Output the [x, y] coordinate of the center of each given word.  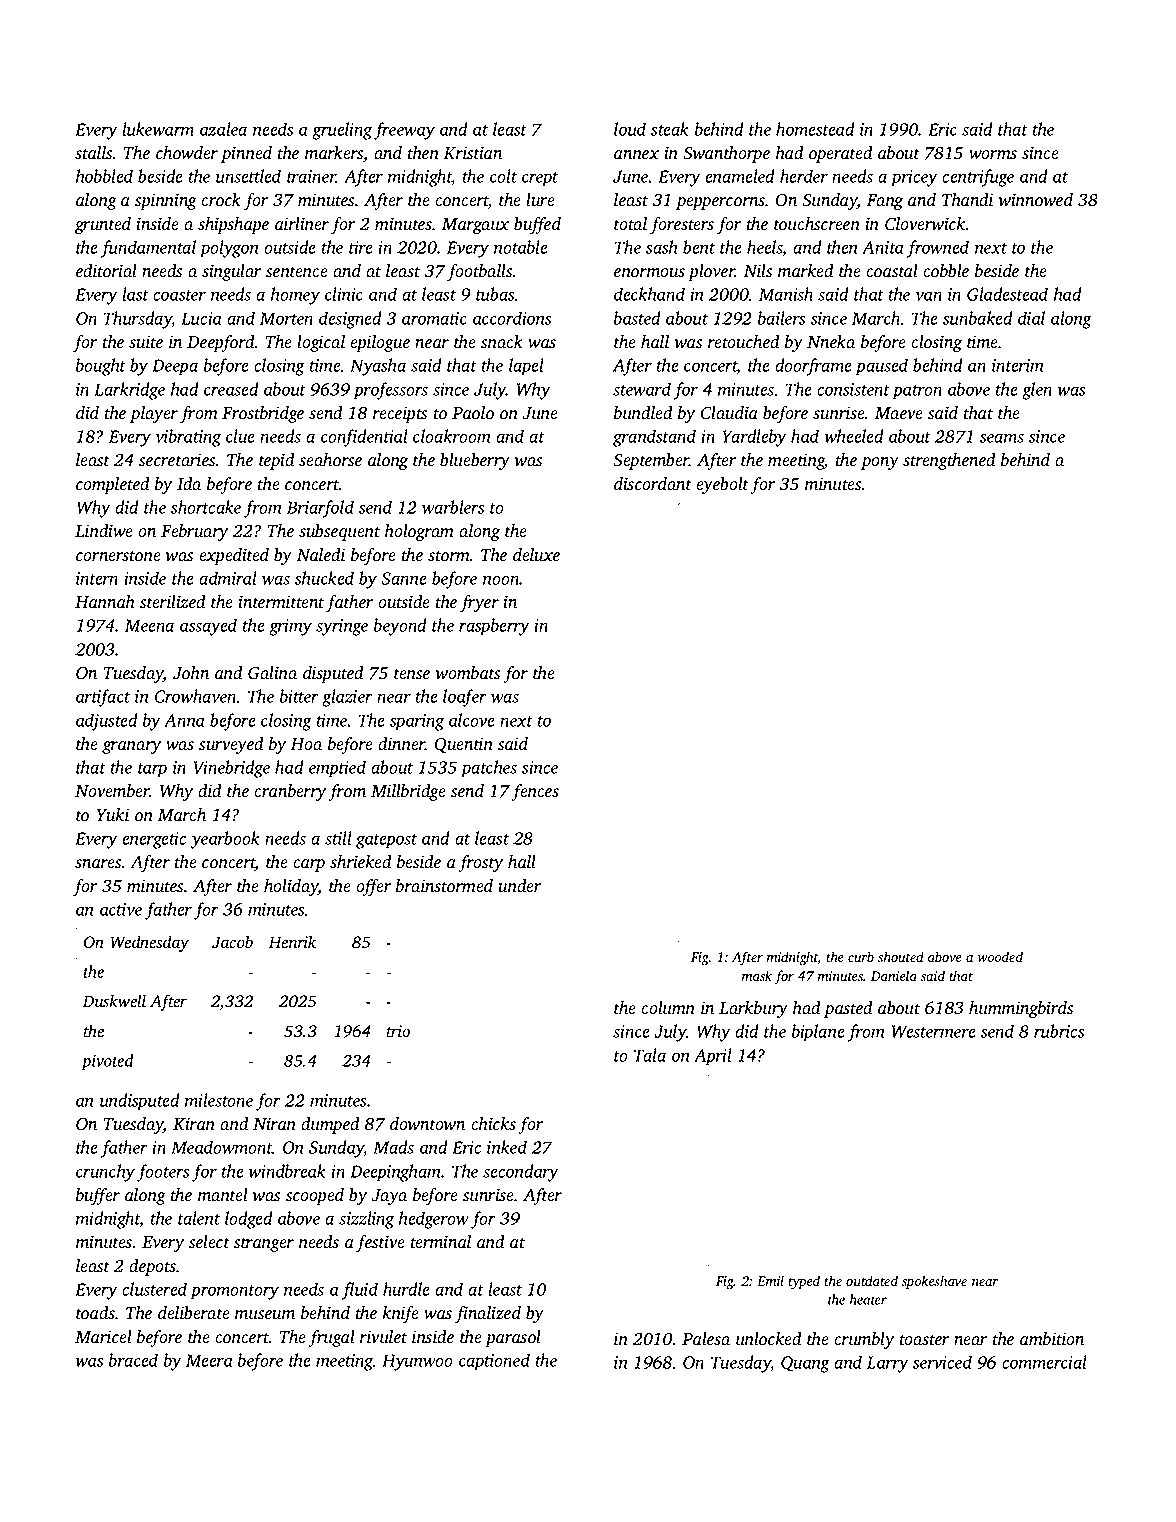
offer [373, 887]
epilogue [380, 343]
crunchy [105, 1173]
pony [880, 463]
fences [535, 792]
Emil [770, 1280]
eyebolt [722, 485]
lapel [526, 367]
